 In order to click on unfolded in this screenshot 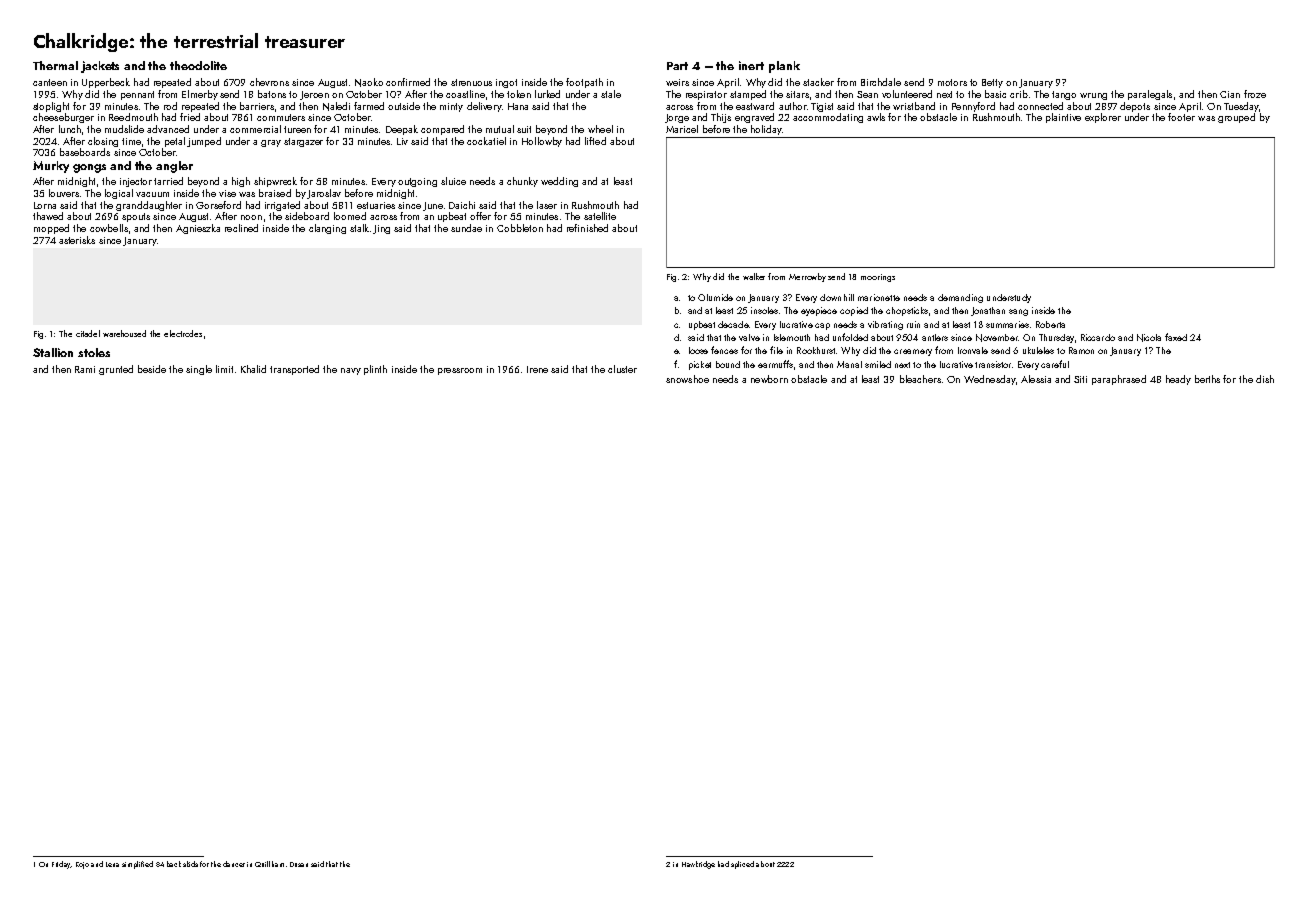, I will do `click(850, 337)`.
